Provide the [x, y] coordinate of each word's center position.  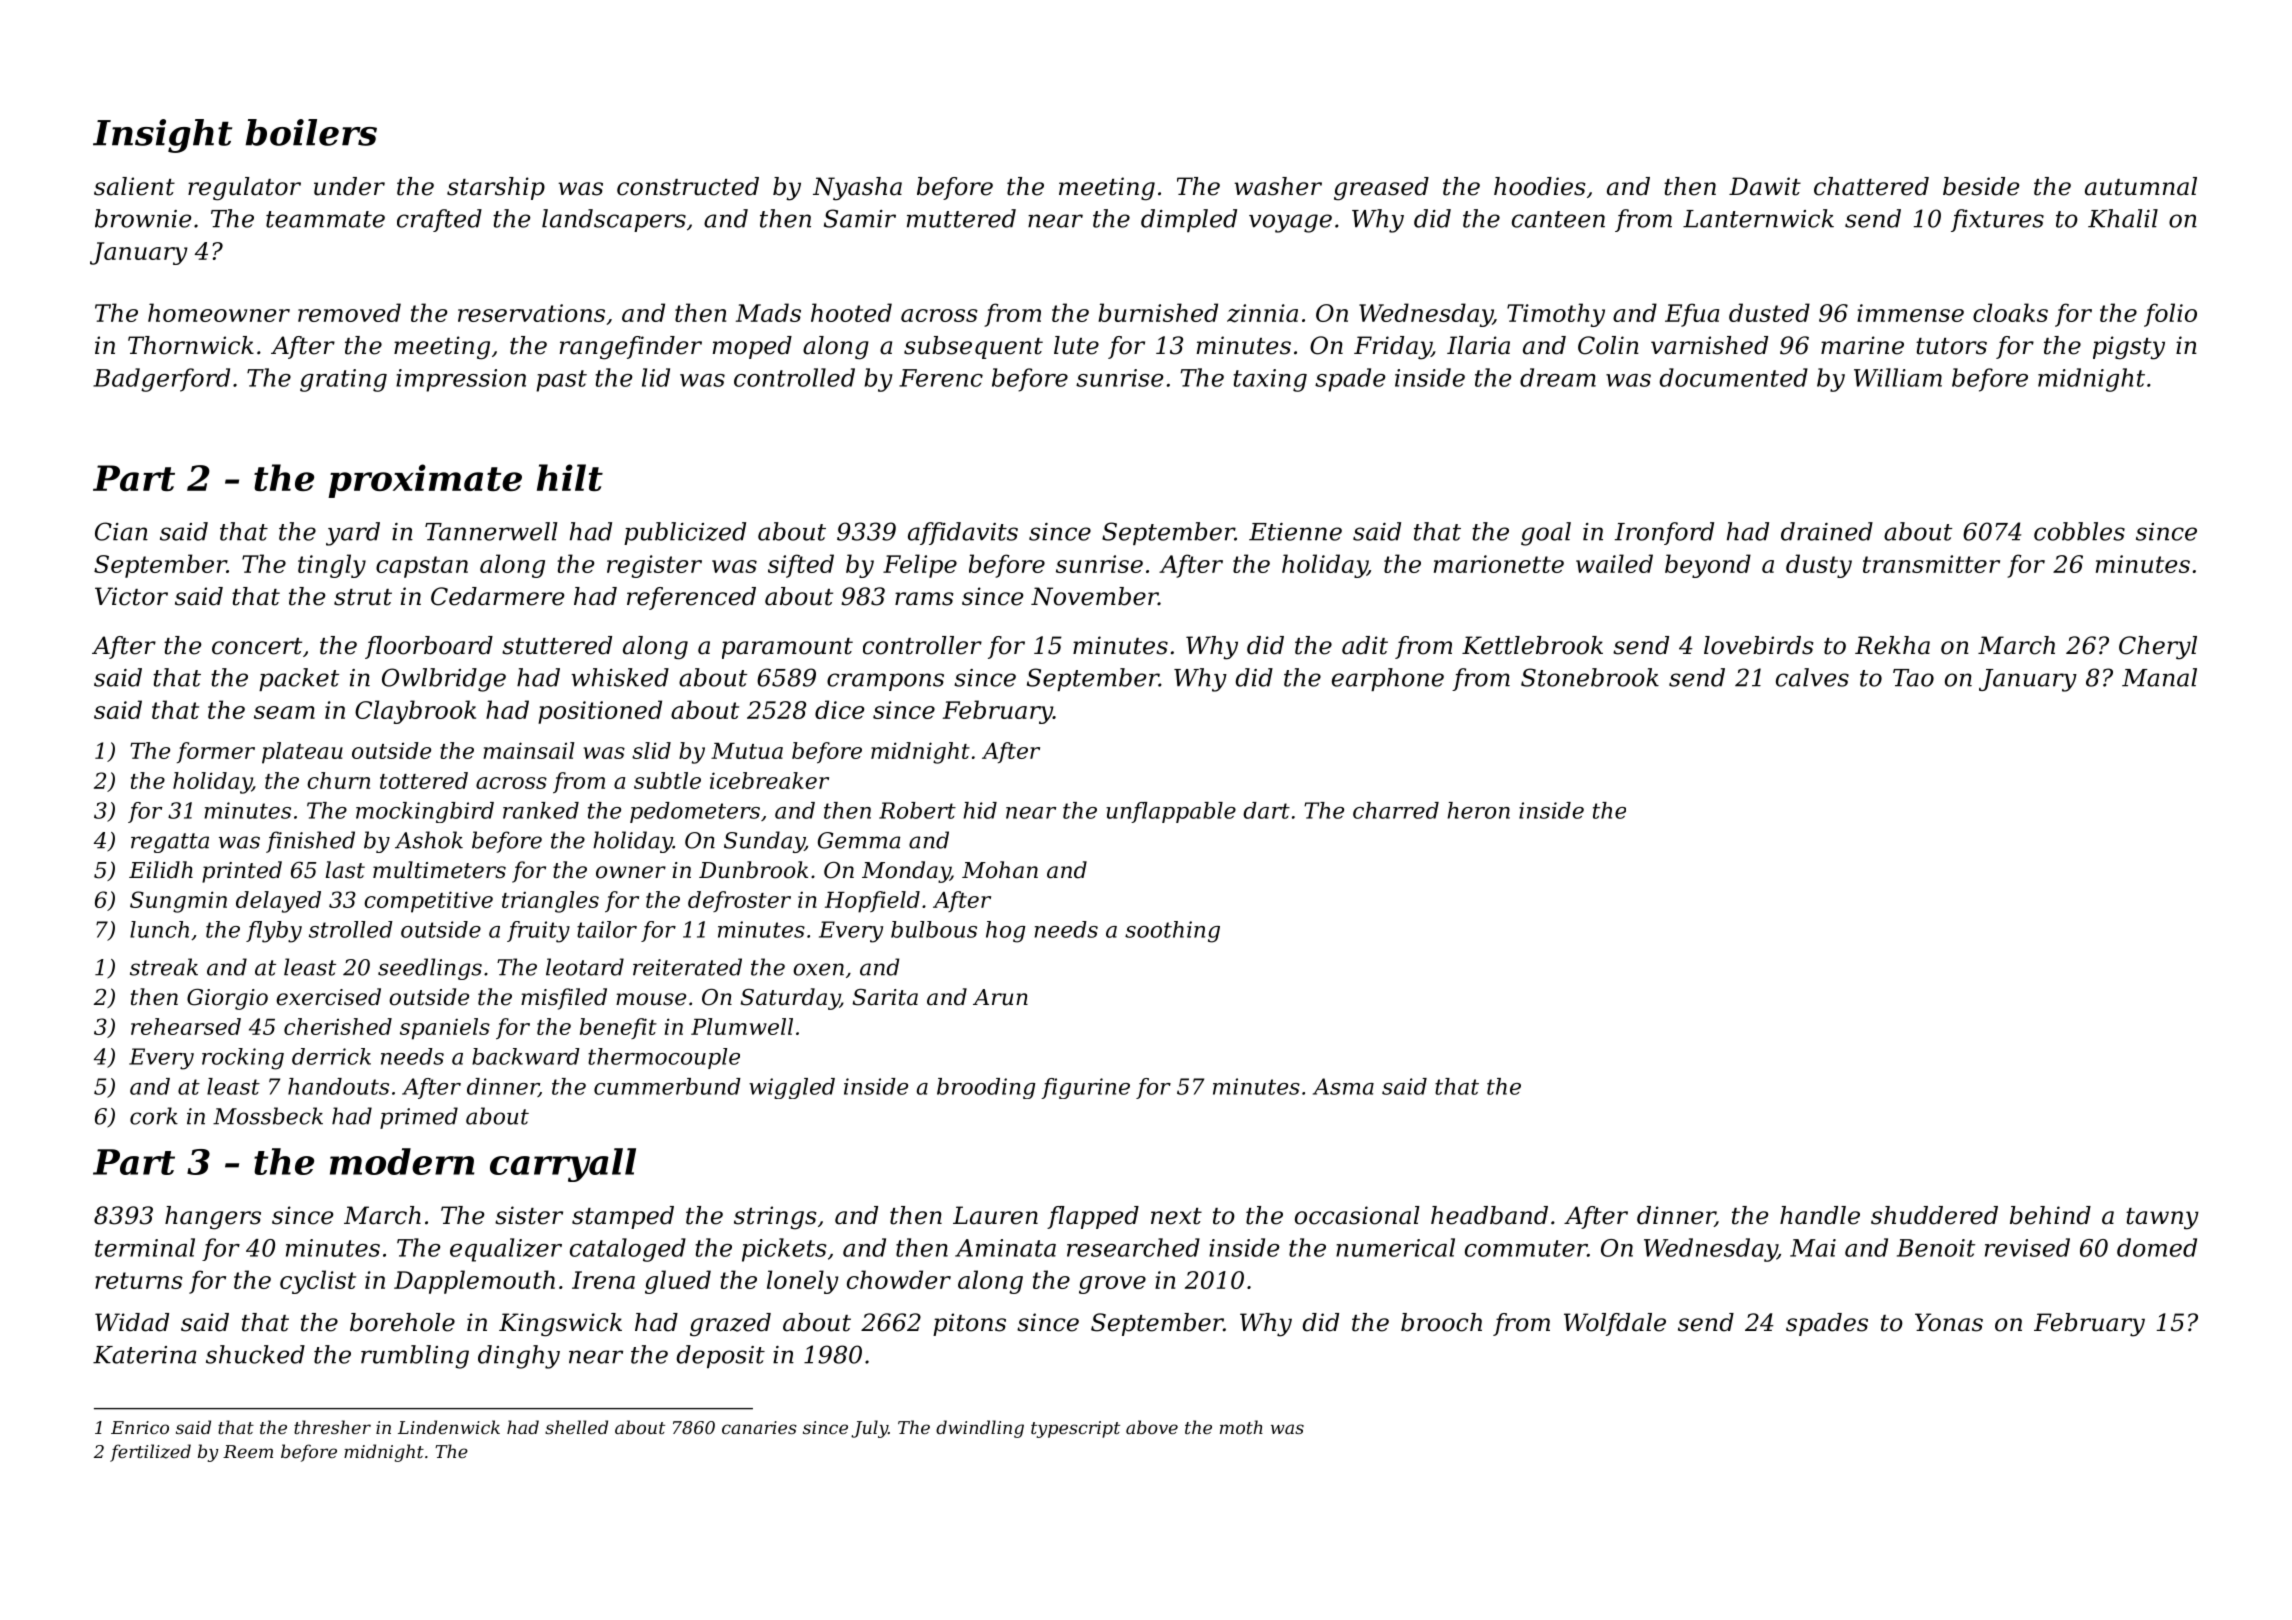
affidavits [963, 533]
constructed [688, 186]
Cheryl [2158, 648]
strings [775, 1218]
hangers [213, 1218]
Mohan [1000, 870]
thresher [332, 1427]
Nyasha [857, 189]
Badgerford [161, 380]
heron [1479, 810]
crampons [885, 682]
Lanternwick [1758, 218]
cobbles [2079, 531]
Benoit [1936, 1248]
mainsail [528, 750]
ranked [541, 810]
